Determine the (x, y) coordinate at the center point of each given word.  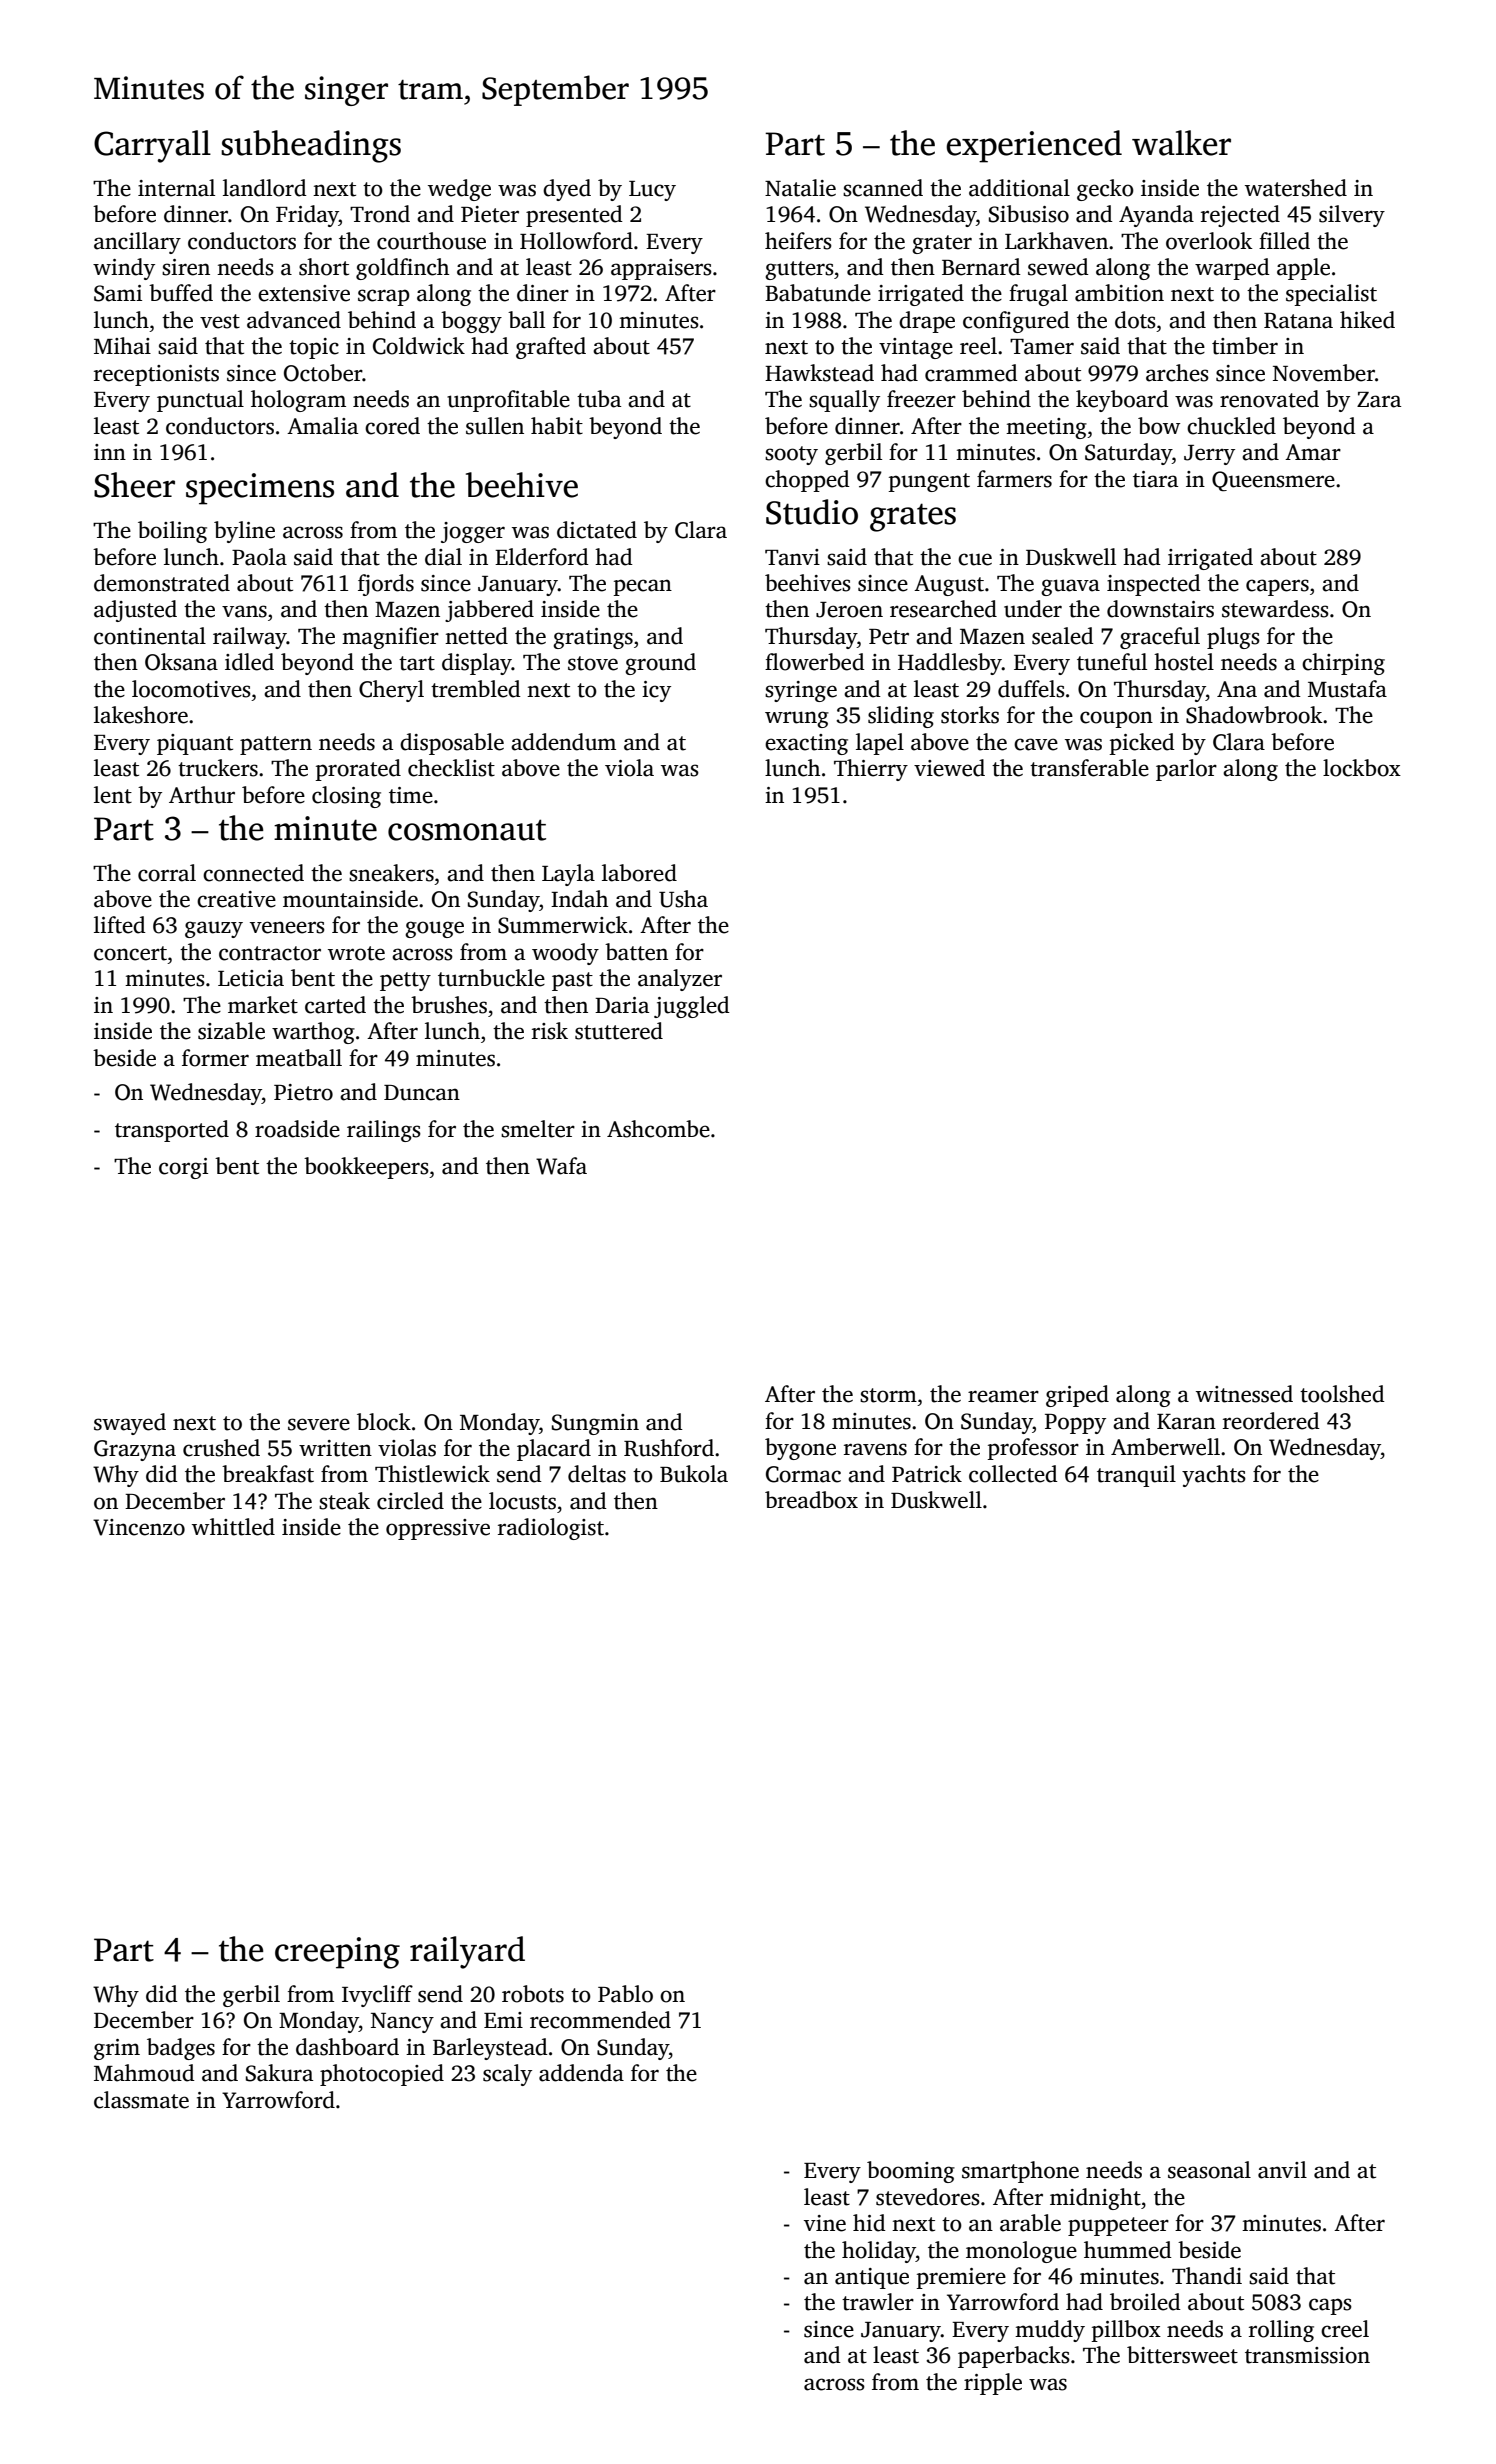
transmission (1307, 2355)
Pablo (625, 1994)
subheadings (311, 146)
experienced (1034, 146)
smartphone (1020, 2172)
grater (942, 244)
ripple (993, 2384)
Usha (683, 899)
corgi (183, 1168)
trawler (878, 2302)
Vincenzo (139, 1527)
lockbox (1362, 768)
